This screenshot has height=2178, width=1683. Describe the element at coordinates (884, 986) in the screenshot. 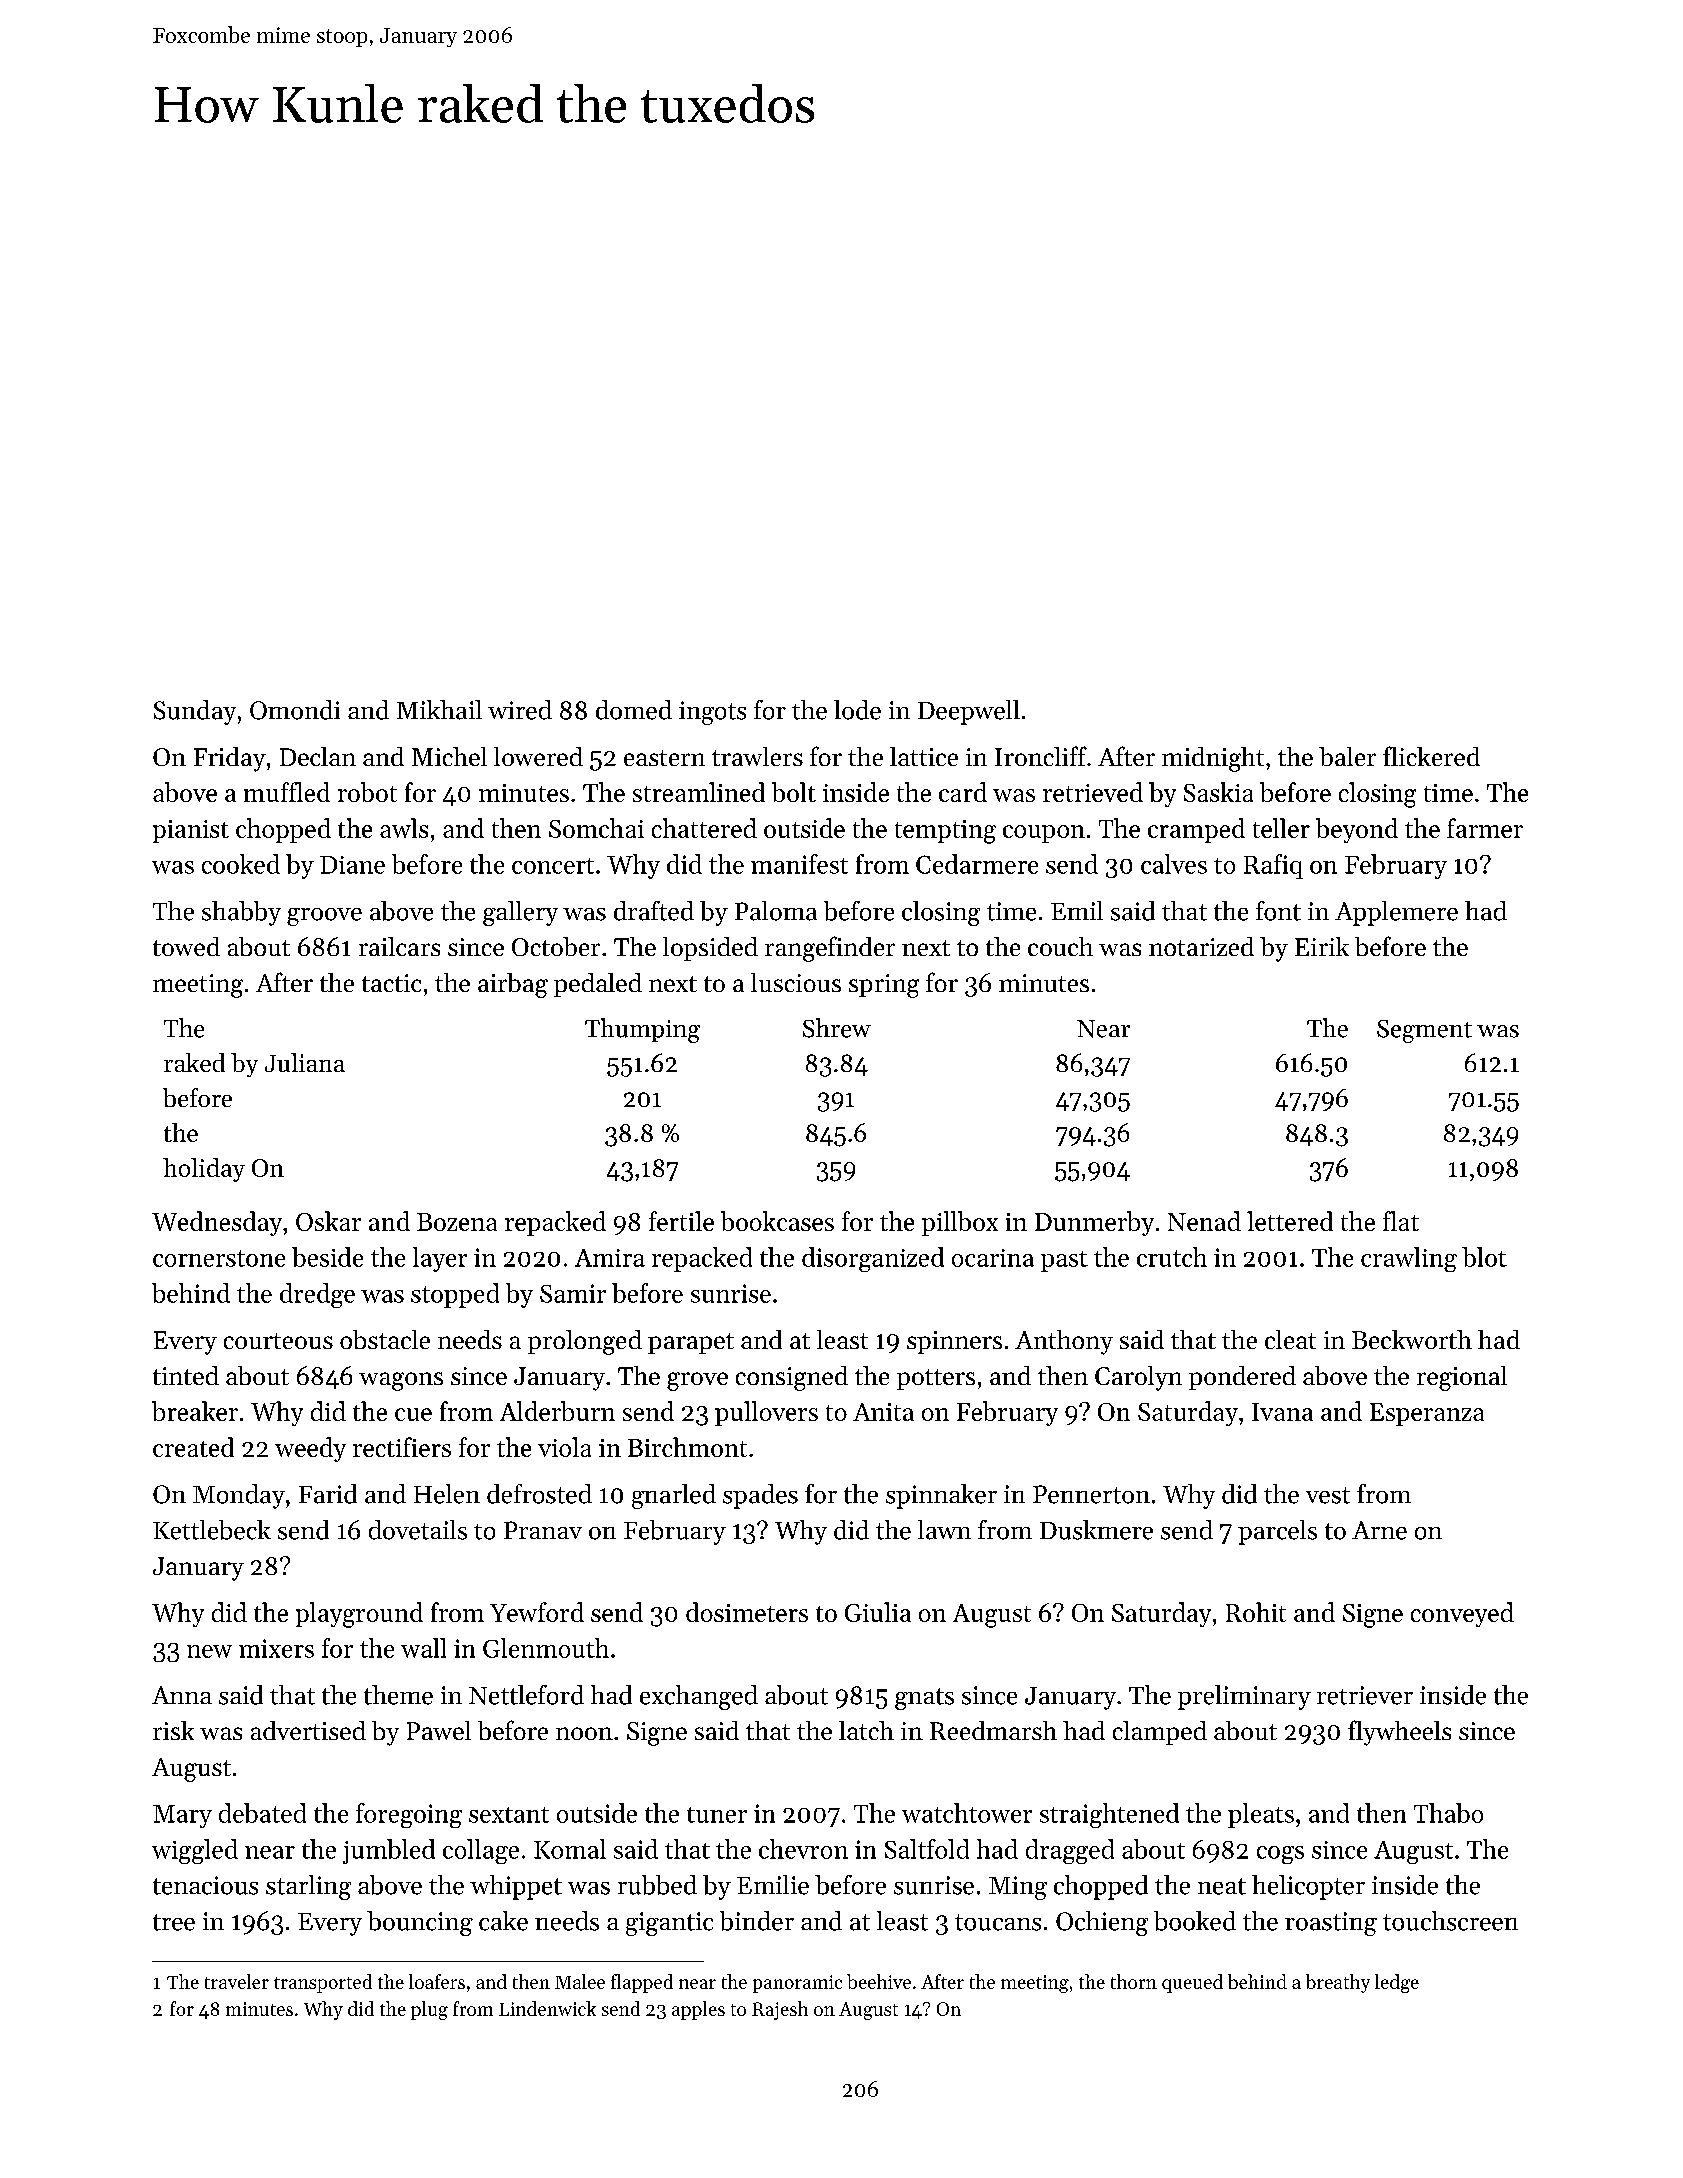

I see `spring` at that location.
